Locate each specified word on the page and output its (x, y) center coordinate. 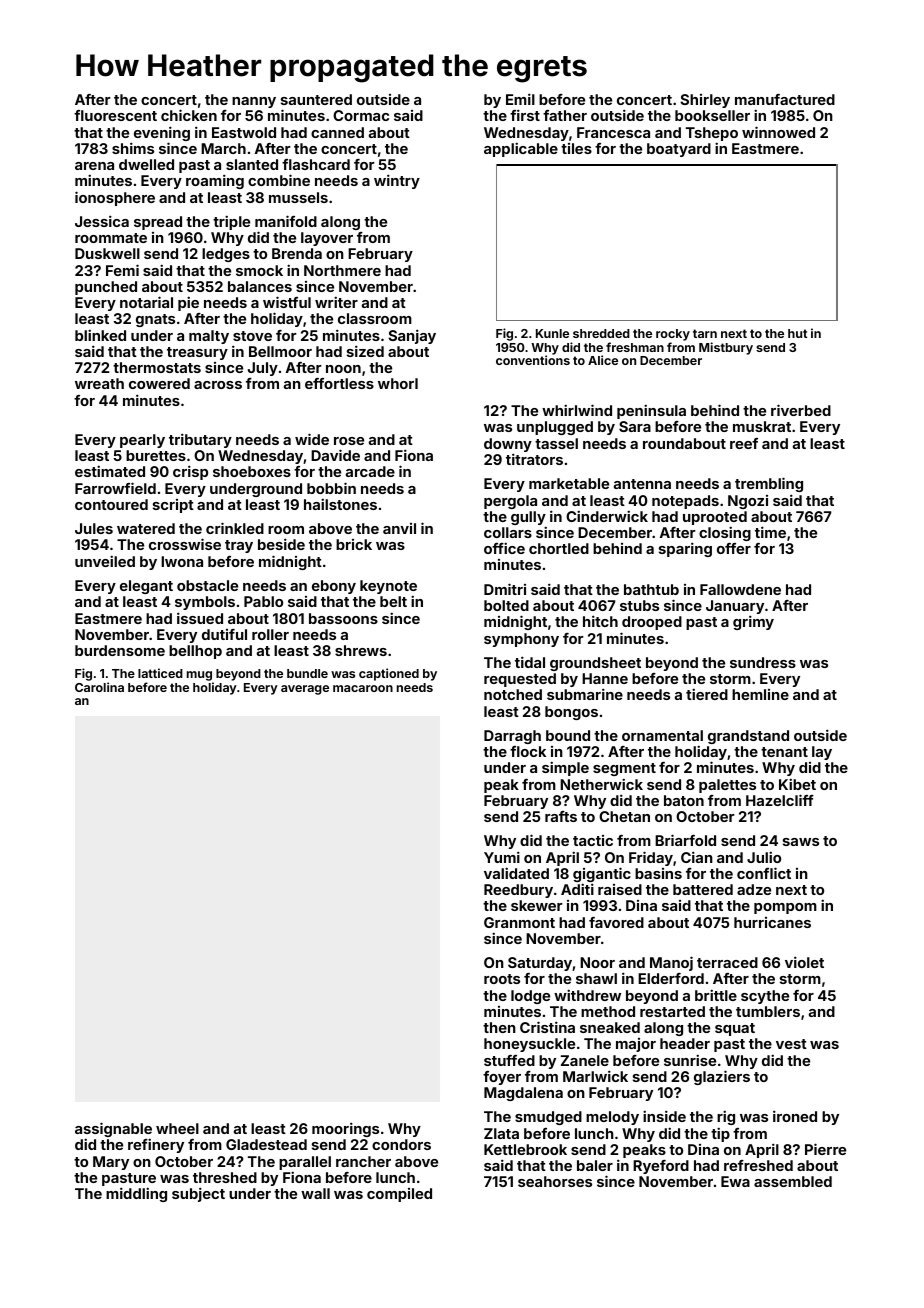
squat (735, 1029)
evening (162, 133)
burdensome (120, 650)
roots (502, 979)
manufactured (785, 99)
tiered (707, 694)
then (499, 1027)
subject (198, 1194)
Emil (520, 99)
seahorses (555, 1181)
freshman (635, 347)
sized (365, 351)
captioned (389, 674)
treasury (197, 353)
